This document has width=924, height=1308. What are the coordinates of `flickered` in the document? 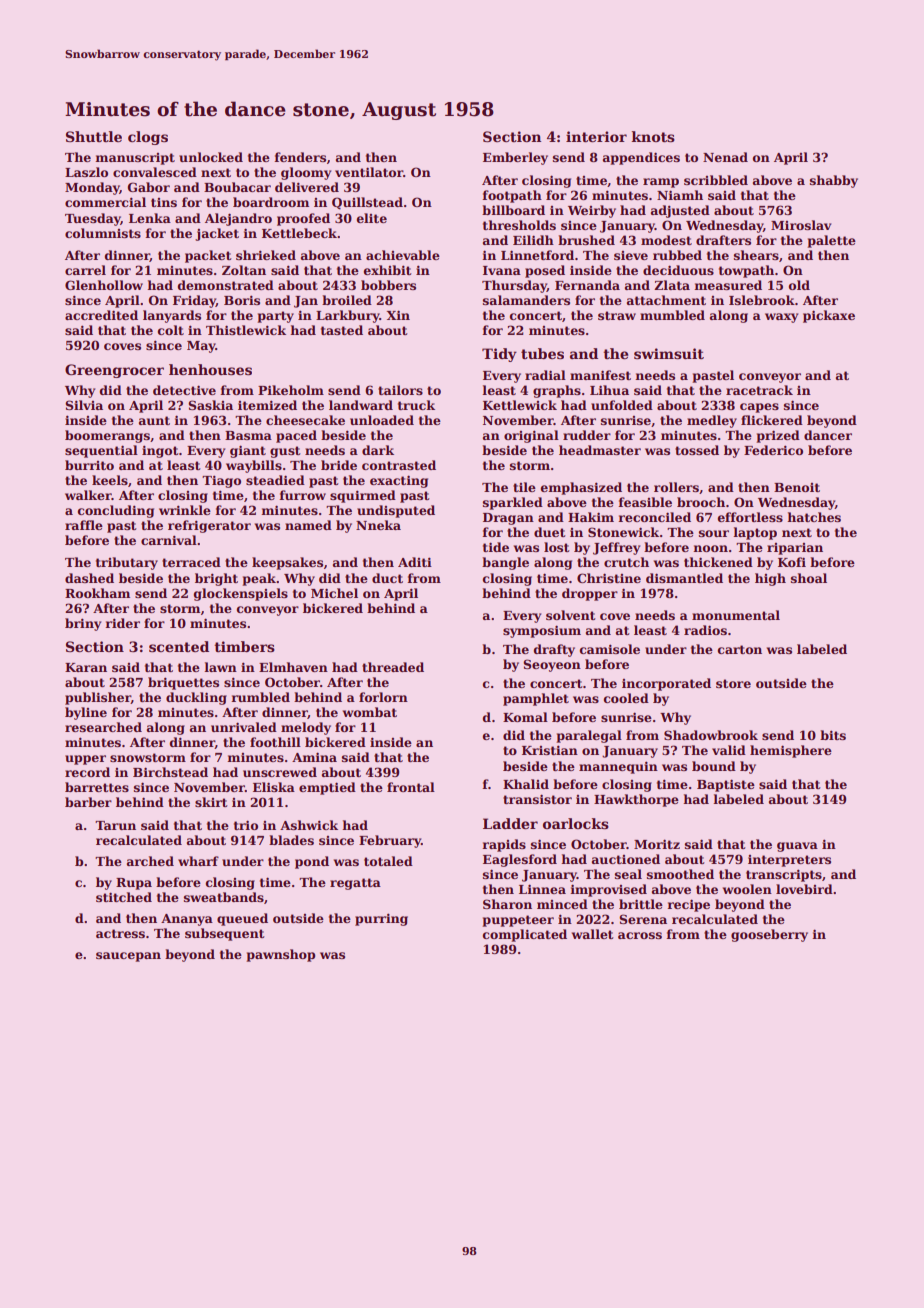 It's located at (772, 420).
